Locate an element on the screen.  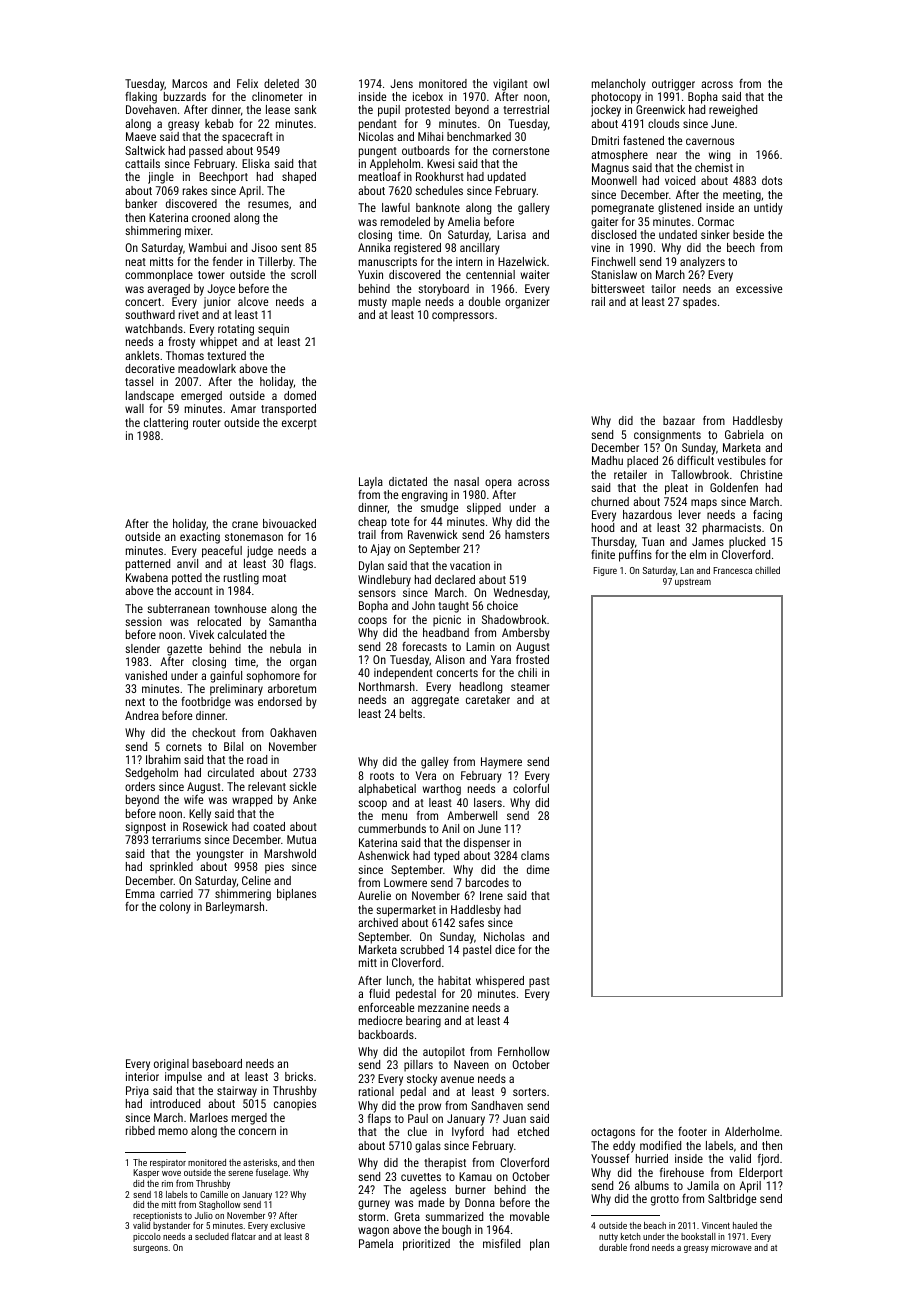
gazette is located at coordinates (184, 650).
